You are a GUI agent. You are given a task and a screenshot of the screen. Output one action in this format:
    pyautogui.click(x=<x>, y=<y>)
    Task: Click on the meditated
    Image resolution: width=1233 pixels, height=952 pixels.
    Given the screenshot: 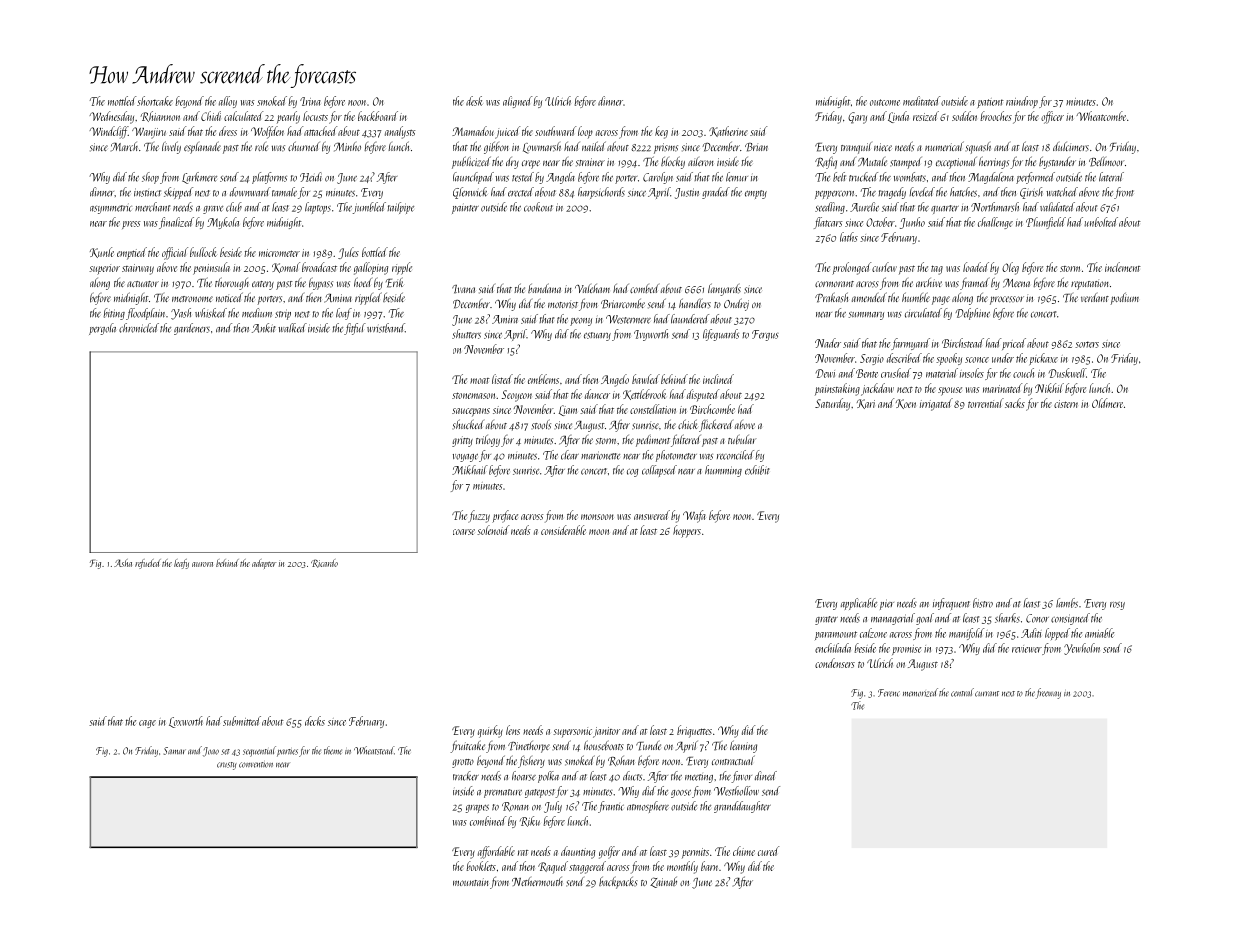 What is the action you would take?
    pyautogui.click(x=921, y=101)
